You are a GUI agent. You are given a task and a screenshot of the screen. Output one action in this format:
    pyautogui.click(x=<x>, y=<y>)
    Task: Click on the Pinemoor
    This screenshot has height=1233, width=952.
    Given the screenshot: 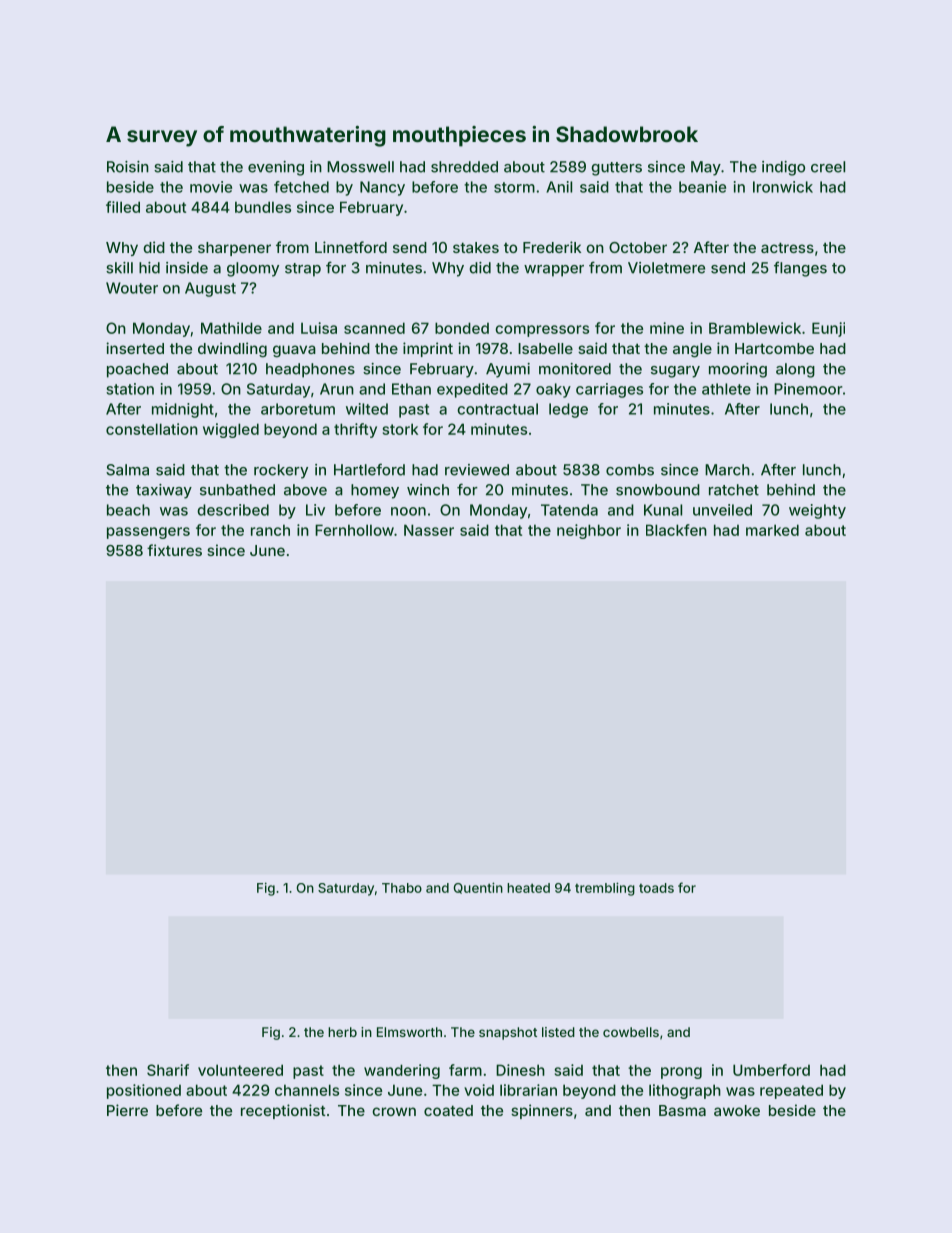 What is the action you would take?
    pyautogui.click(x=808, y=389)
